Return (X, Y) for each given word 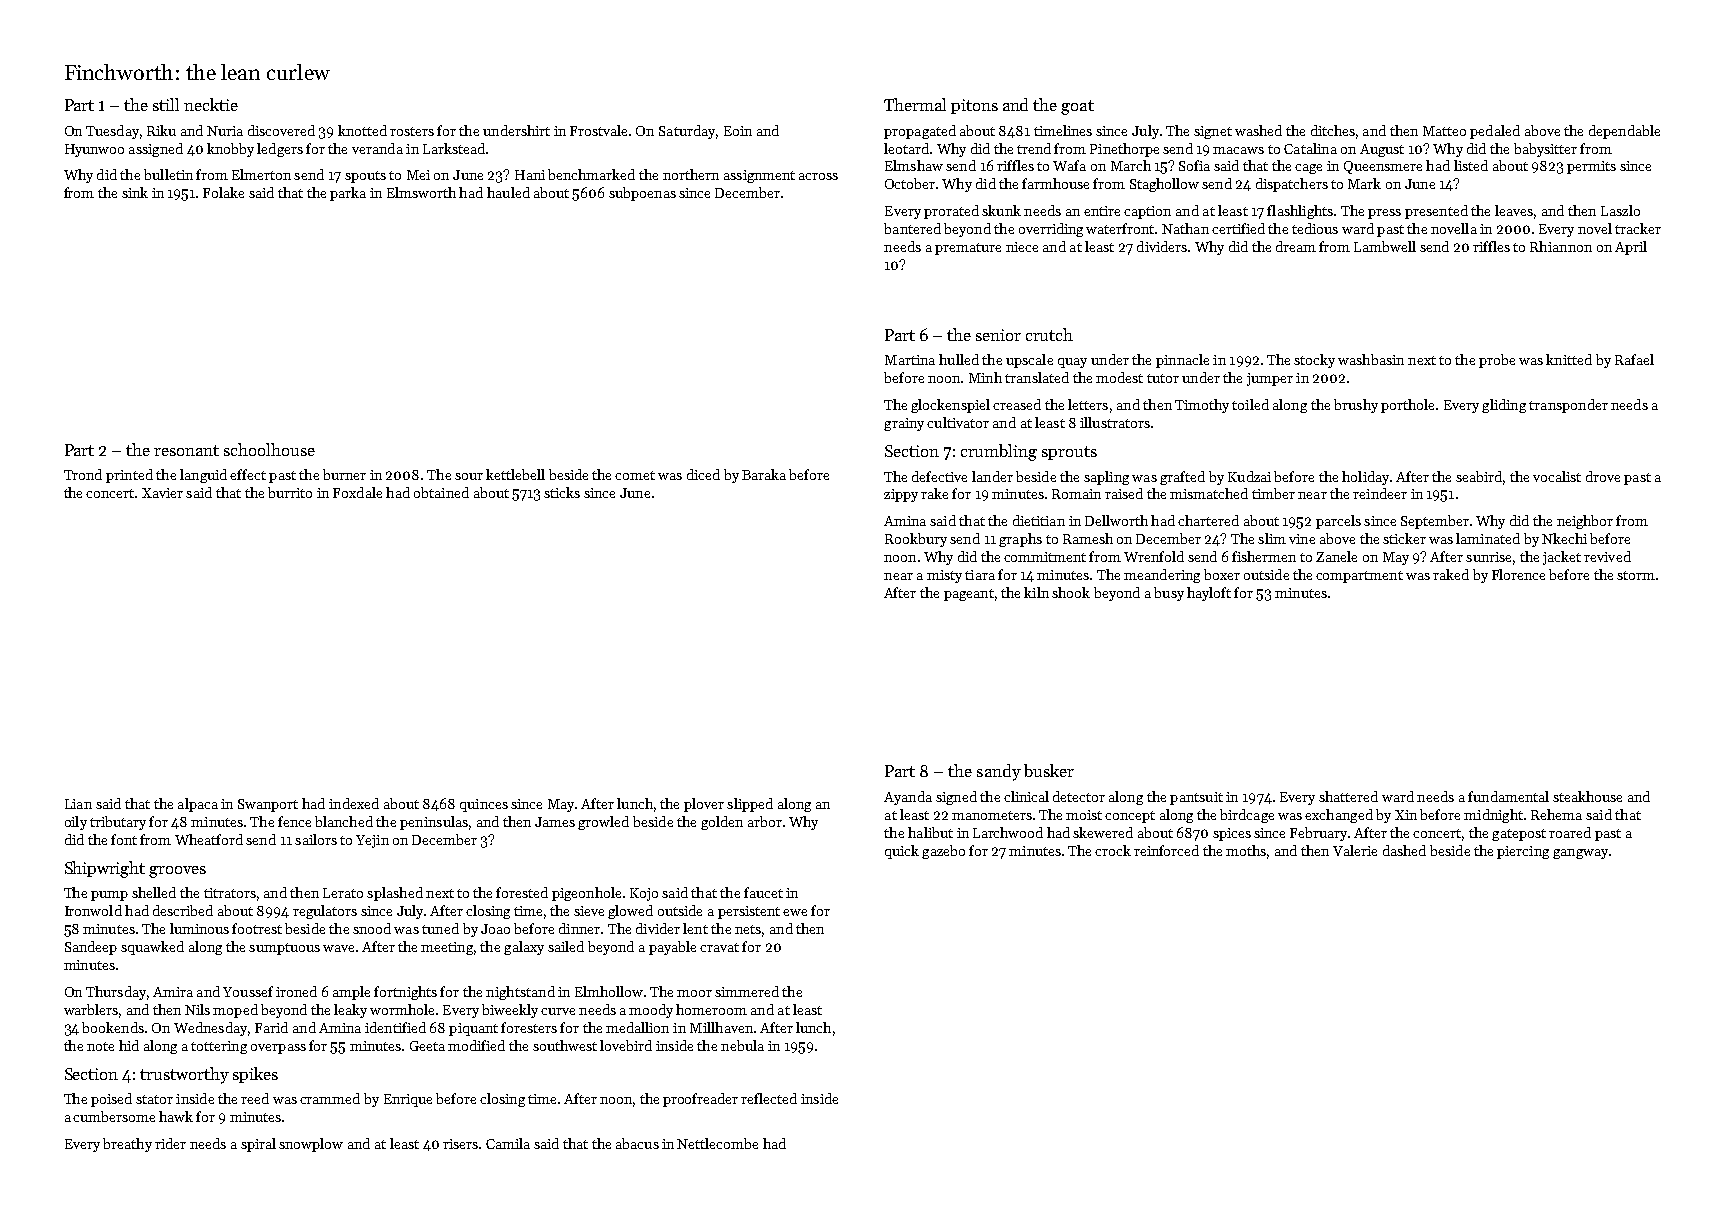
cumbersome (114, 1116)
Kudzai (1249, 476)
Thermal (915, 104)
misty (944, 576)
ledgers (280, 150)
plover (704, 805)
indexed (354, 803)
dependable (1624, 132)
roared (1570, 832)
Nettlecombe (717, 1143)
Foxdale (357, 492)
